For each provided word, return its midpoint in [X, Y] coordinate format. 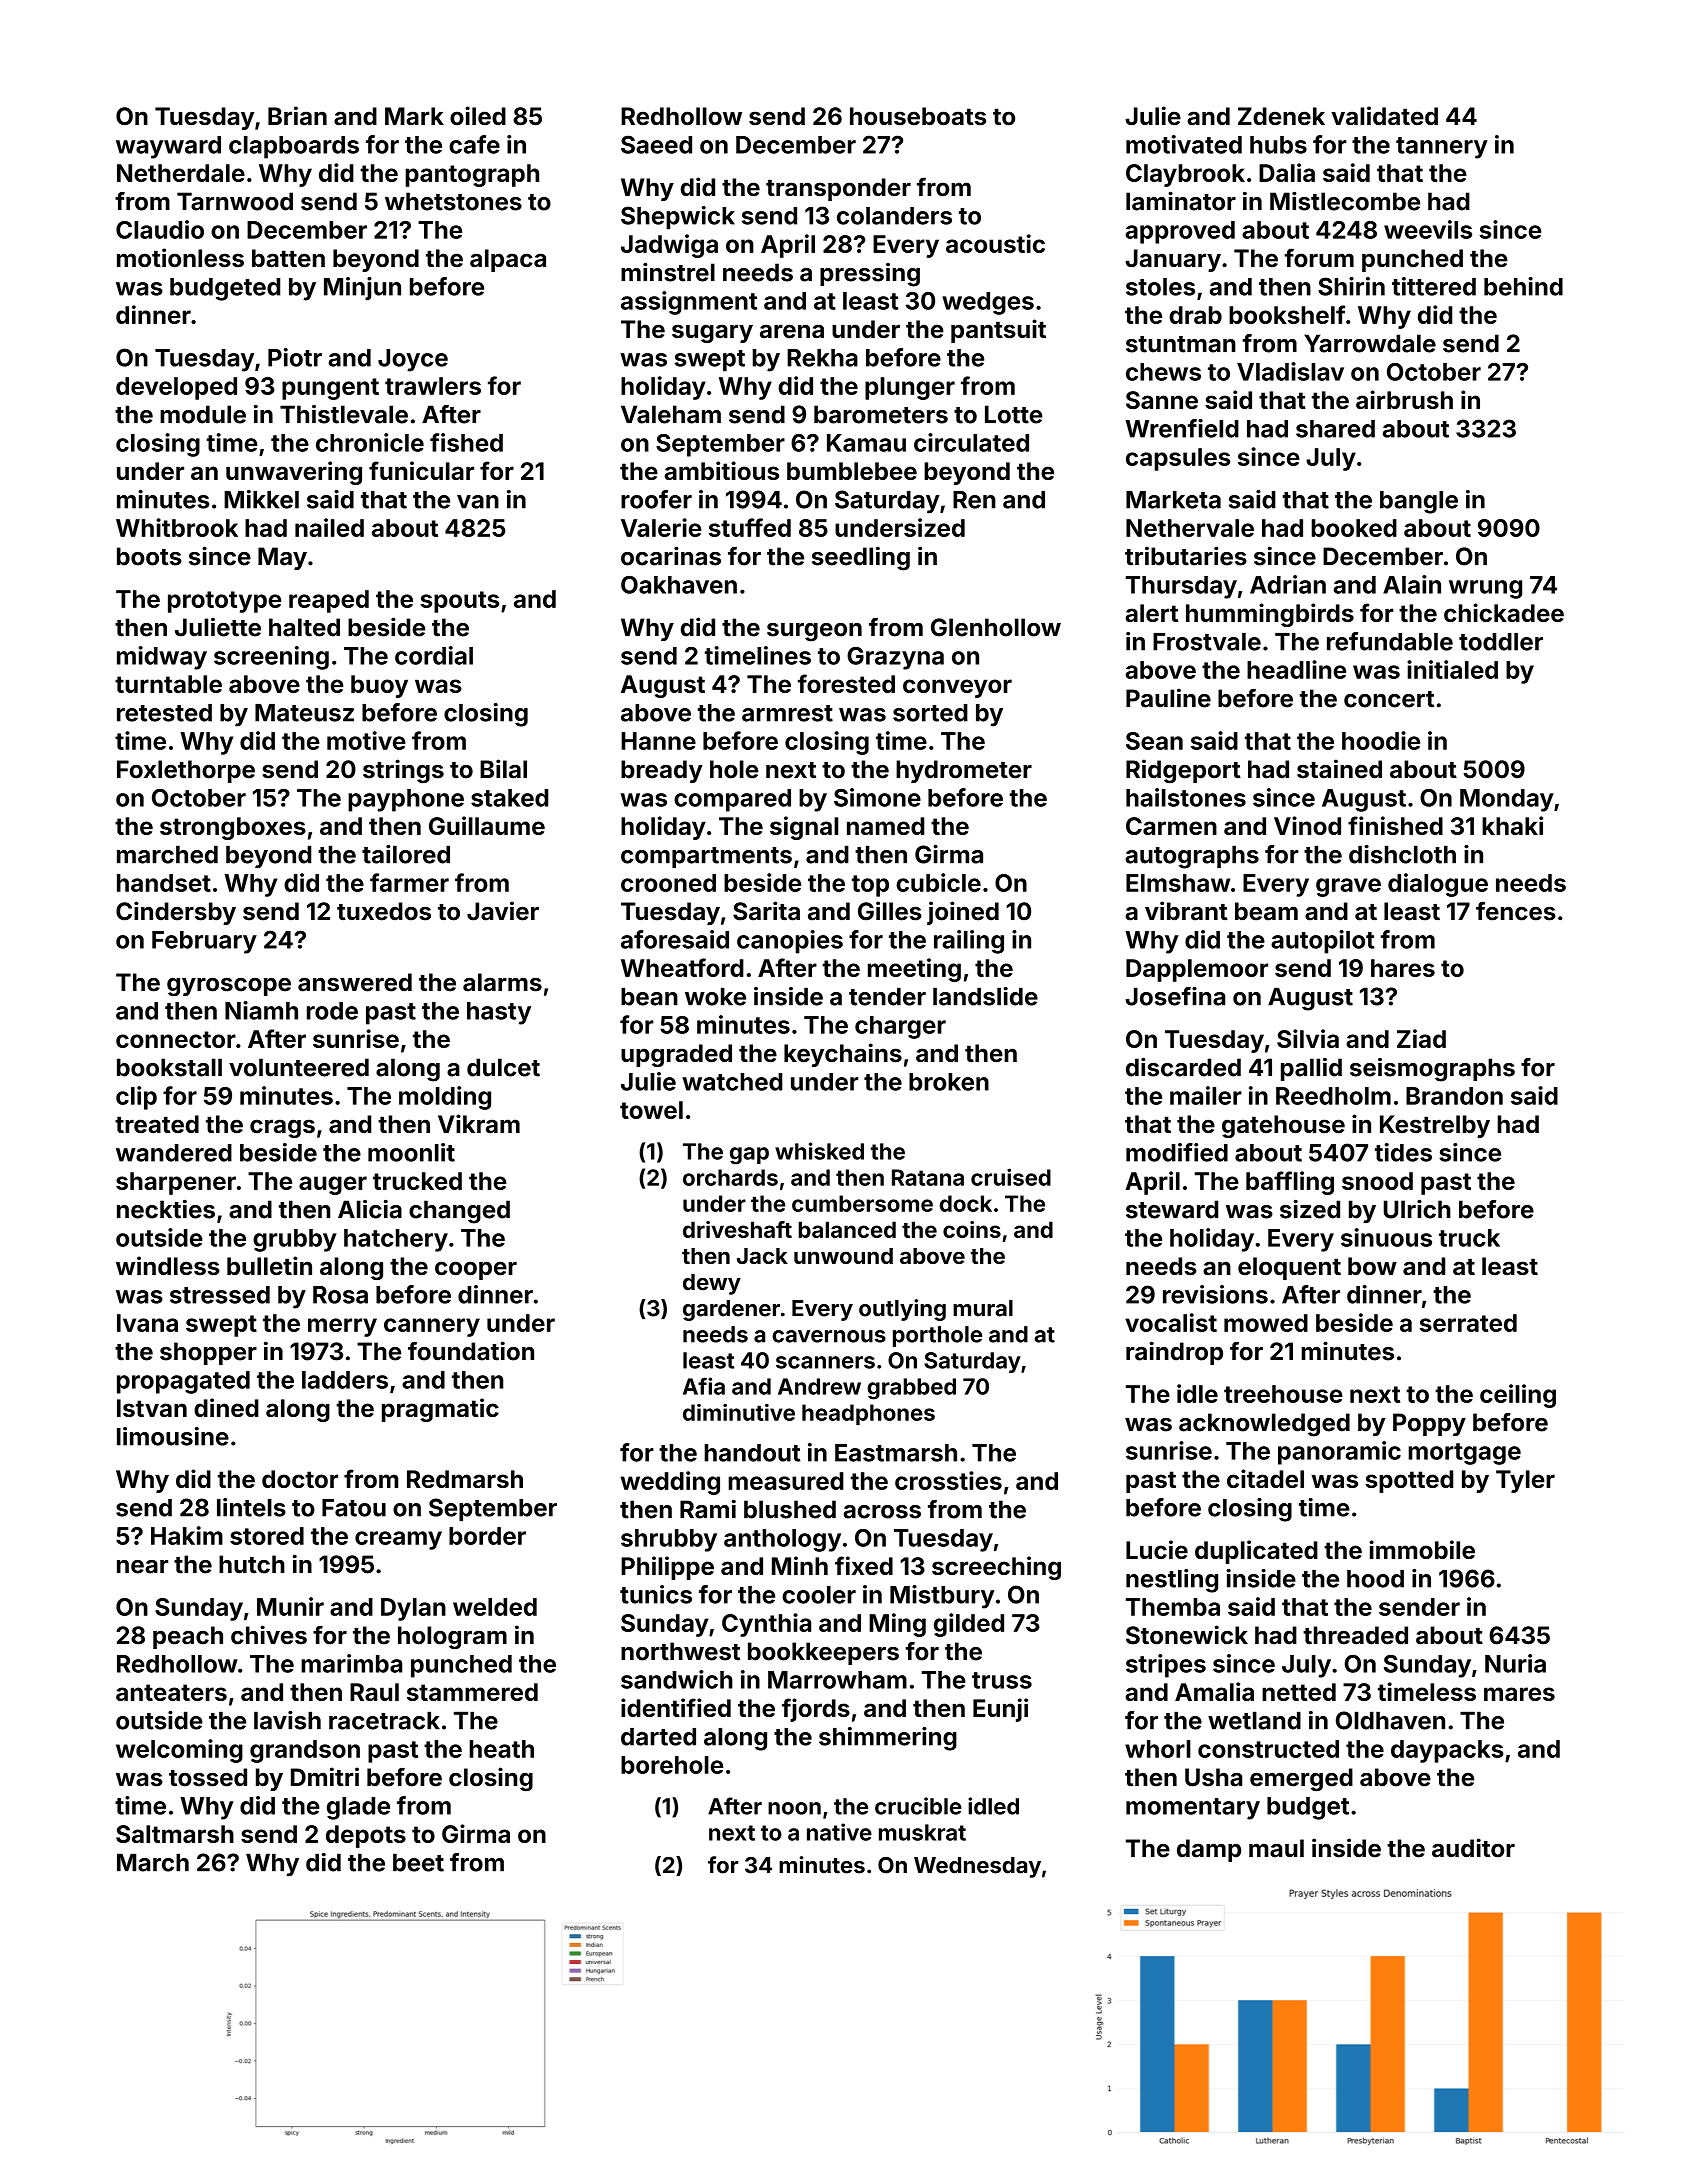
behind [1523, 286]
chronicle [370, 442]
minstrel [668, 272]
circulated [971, 442]
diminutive [739, 1412]
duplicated [1256, 1552]
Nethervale [1190, 528]
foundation [471, 1351]
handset [164, 883]
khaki [1512, 825]
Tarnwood [235, 201]
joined [963, 913]
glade [358, 1808]
